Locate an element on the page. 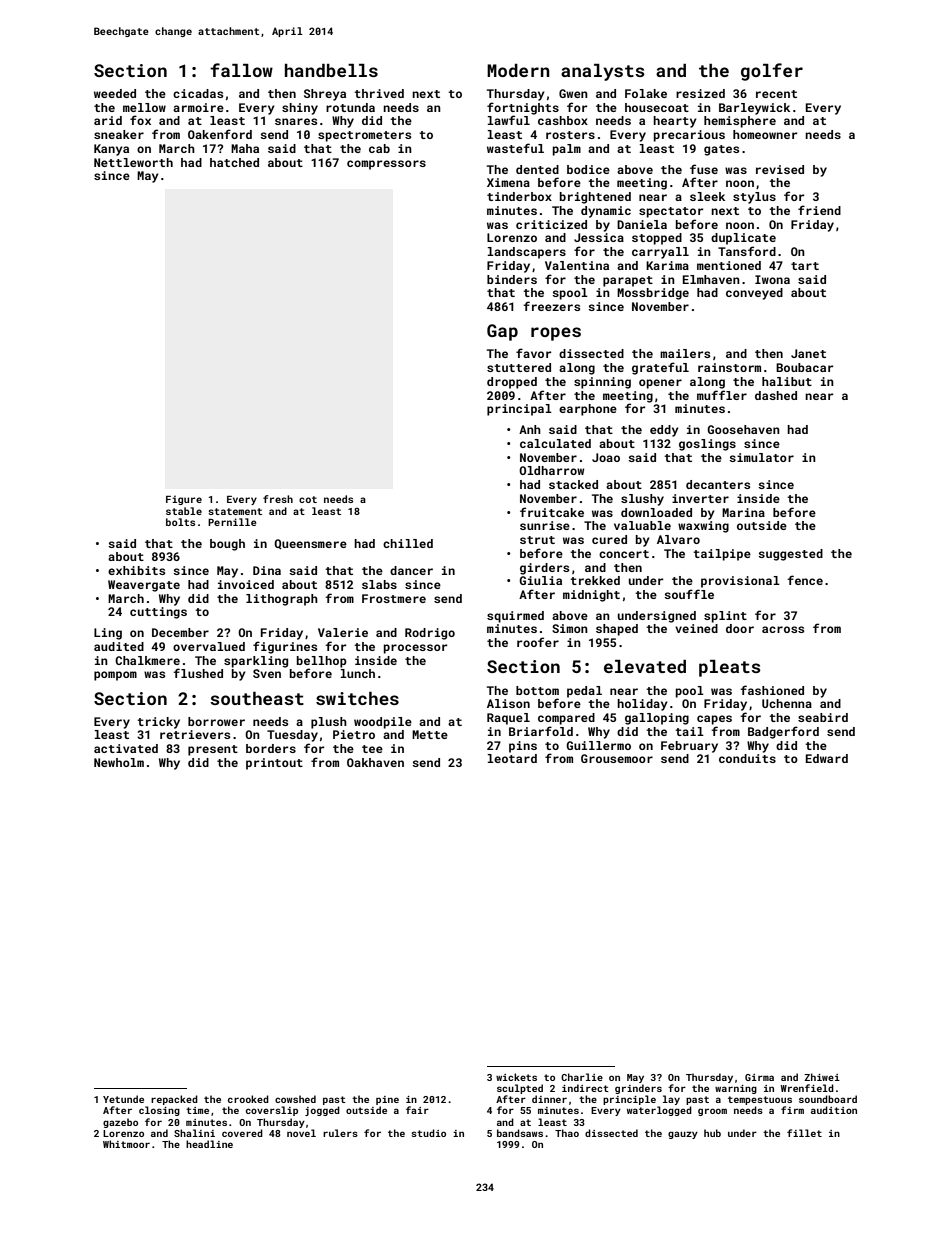 Image resolution: width=952 pixels, height=1233 pixels. overvalued is located at coordinates (209, 646).
